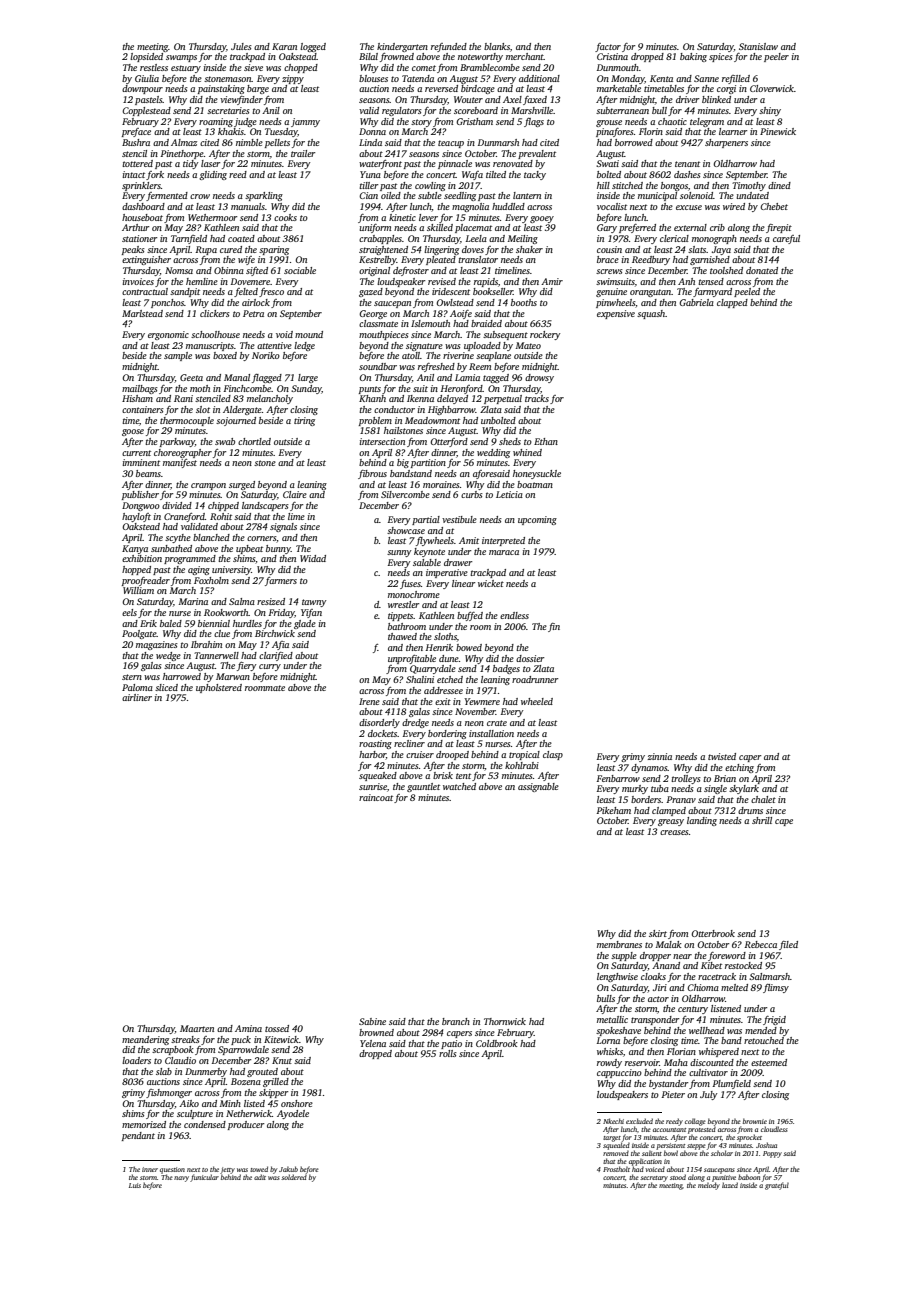 This document has width=924, height=1308. Describe the element at coordinates (779, 185) in the document. I see `dined` at that location.
